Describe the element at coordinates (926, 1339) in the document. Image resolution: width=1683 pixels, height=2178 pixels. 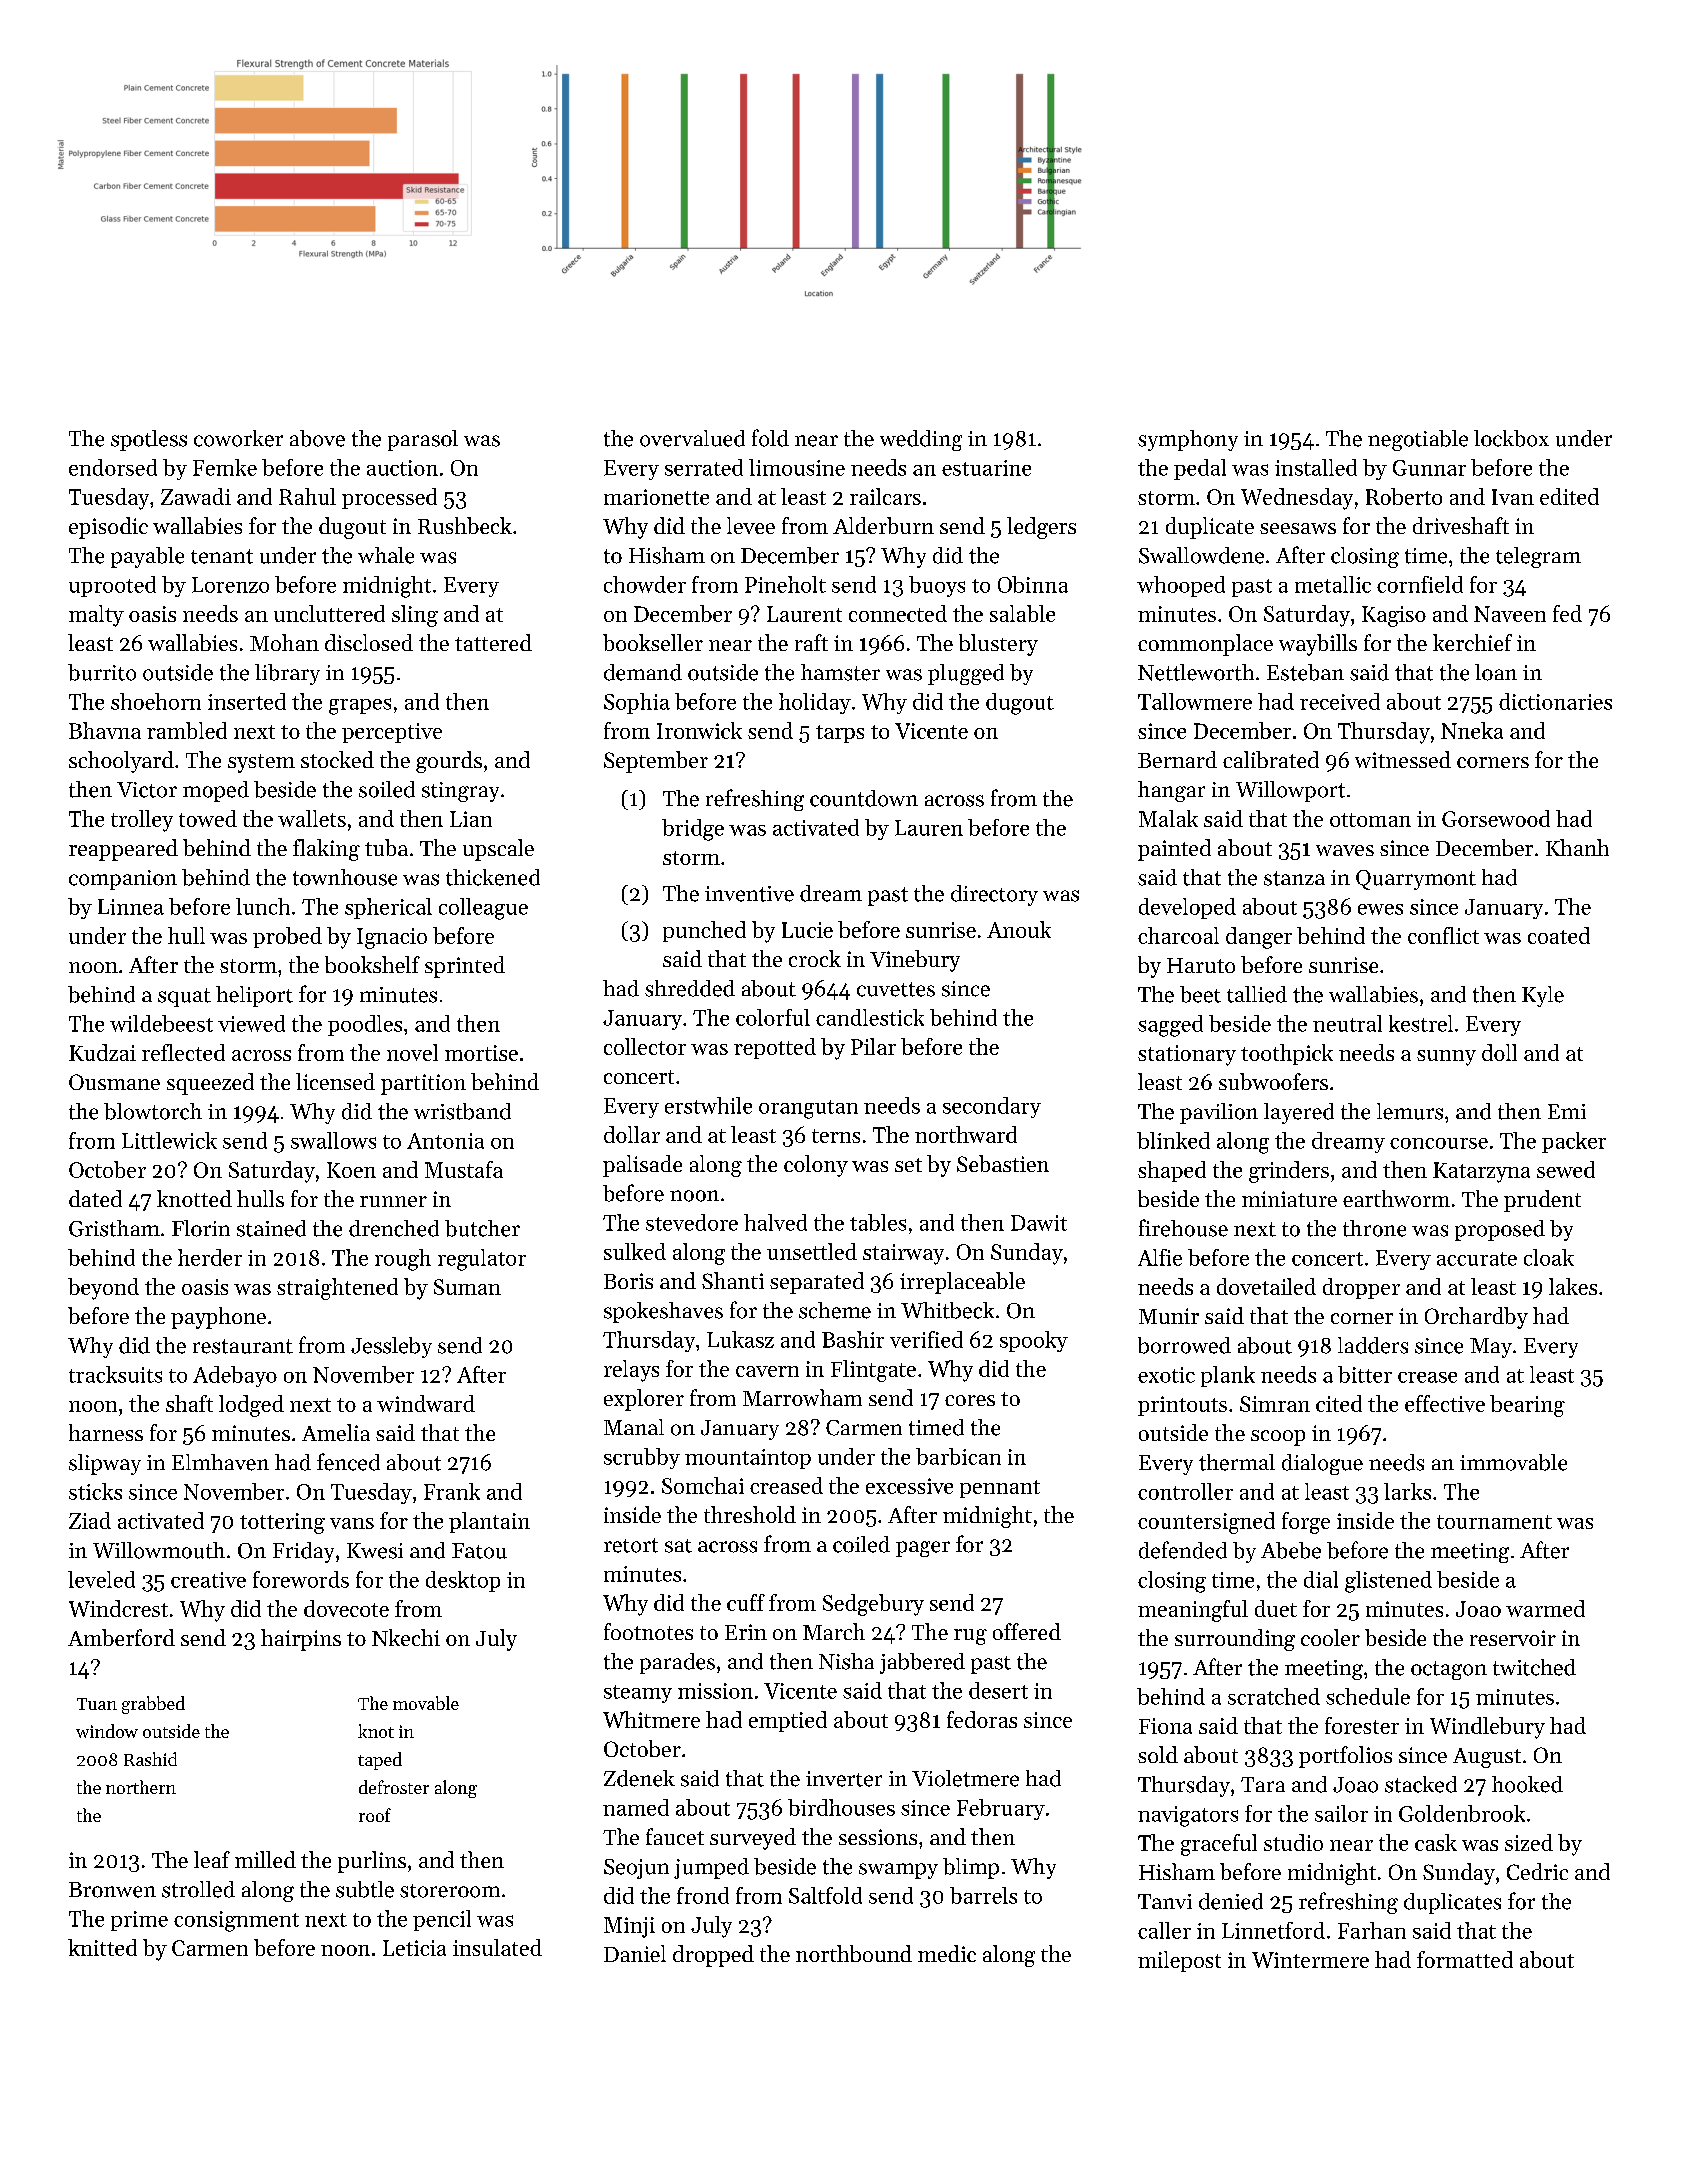
I see `verified` at that location.
